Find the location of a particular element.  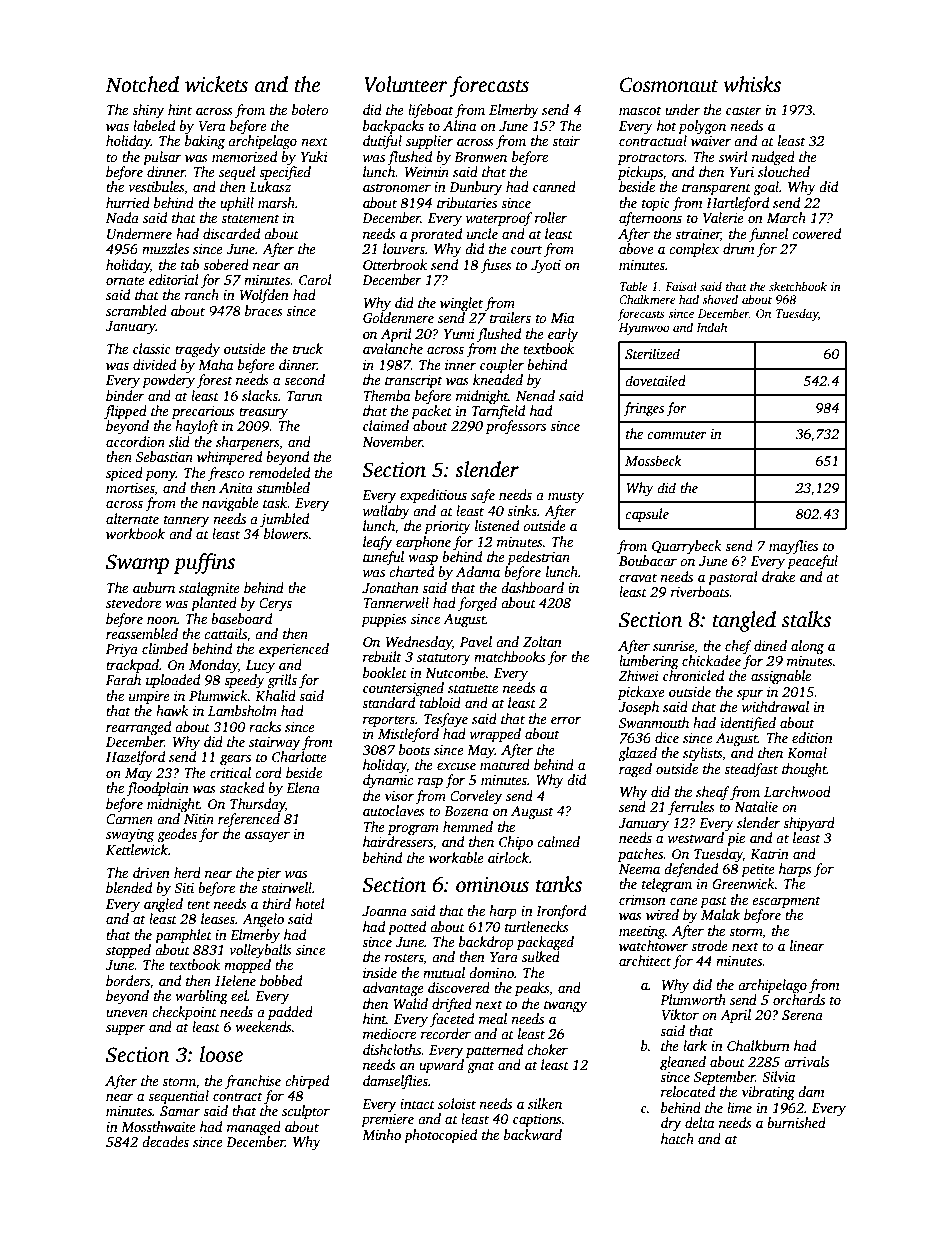

shiny is located at coordinates (148, 111).
